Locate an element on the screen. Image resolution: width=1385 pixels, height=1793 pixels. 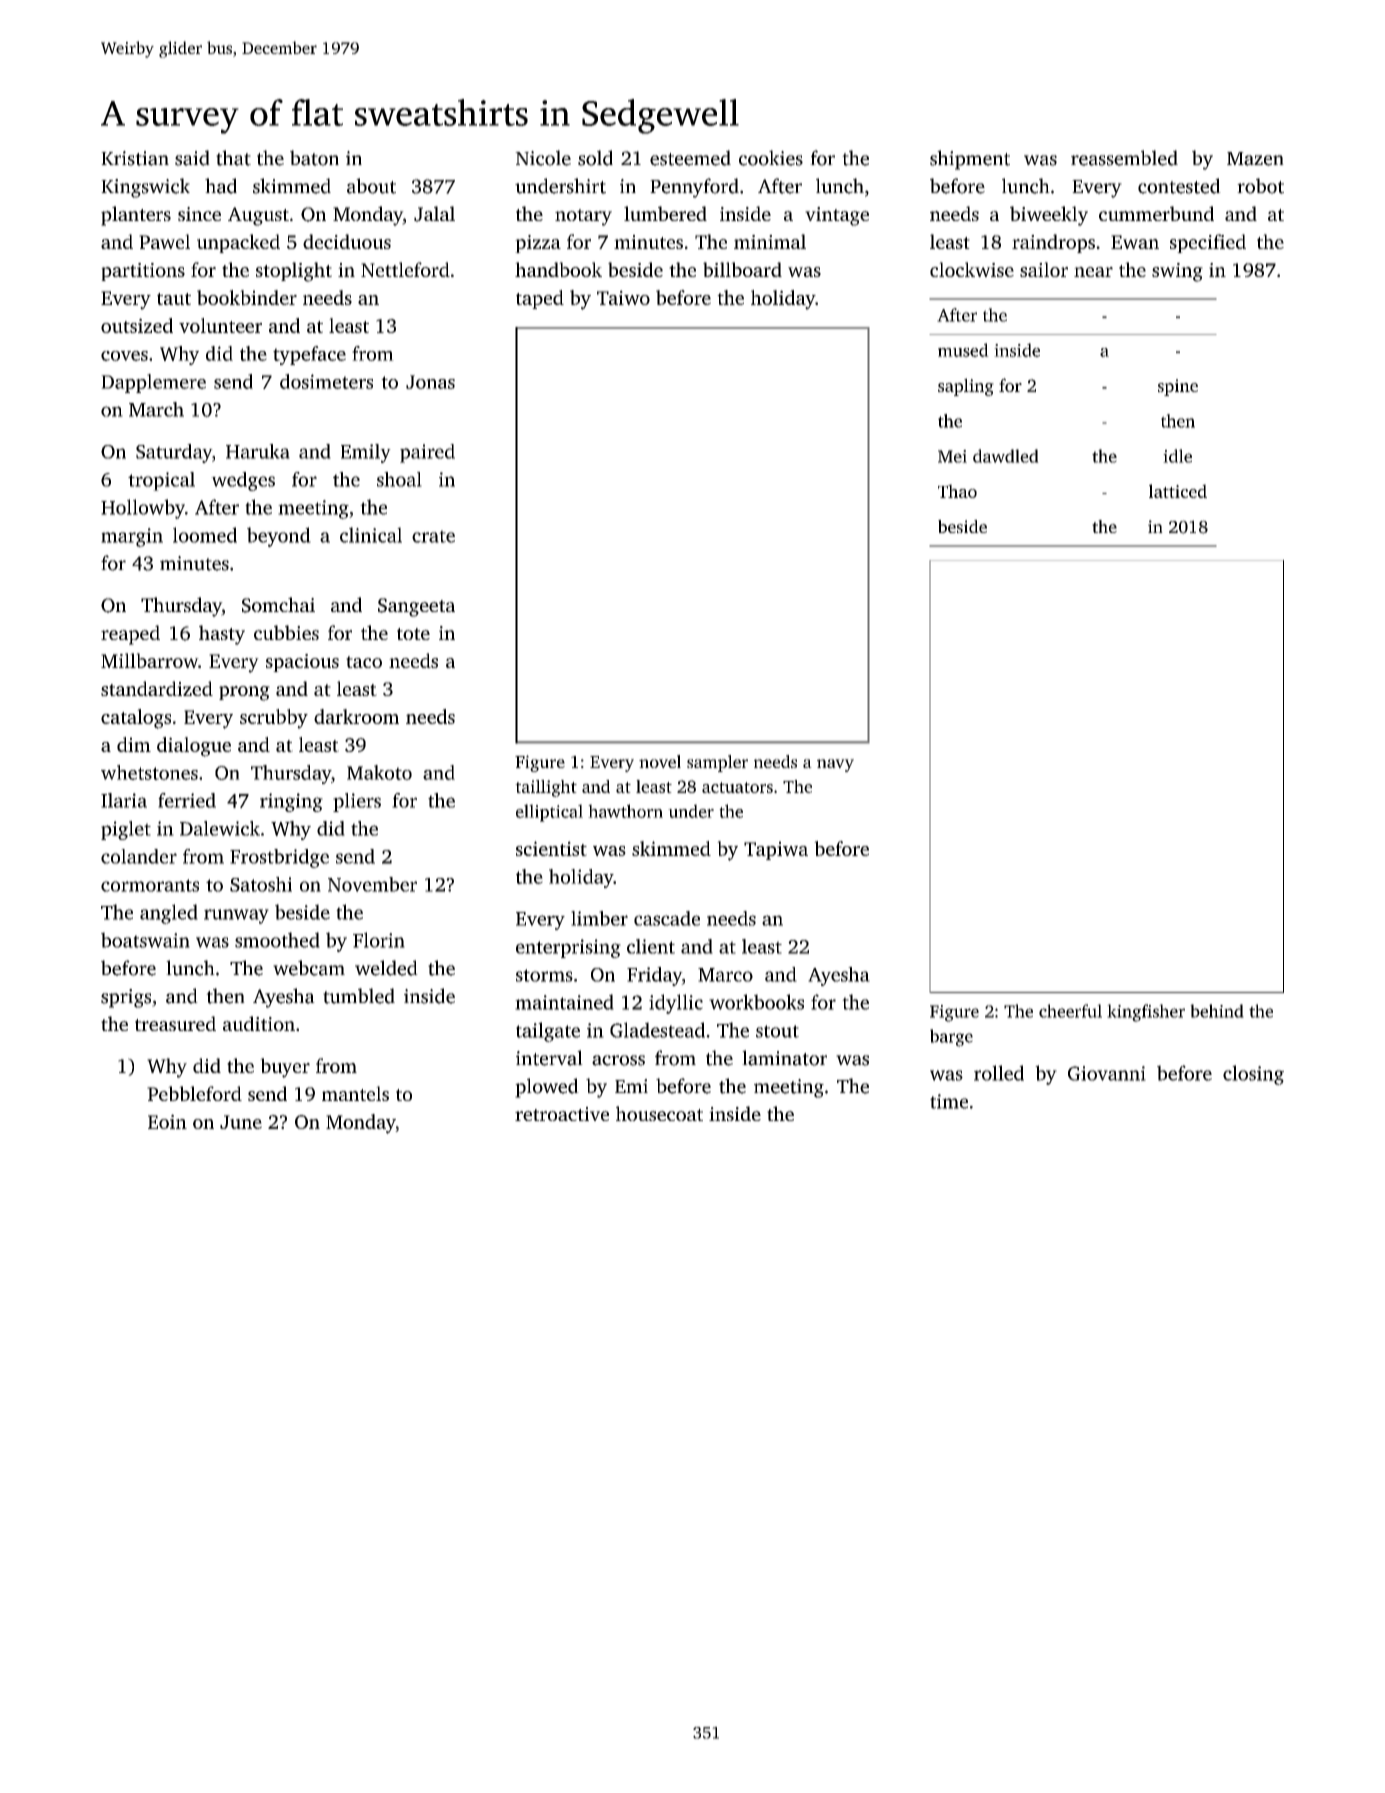
clockwise is located at coordinates (972, 269).
